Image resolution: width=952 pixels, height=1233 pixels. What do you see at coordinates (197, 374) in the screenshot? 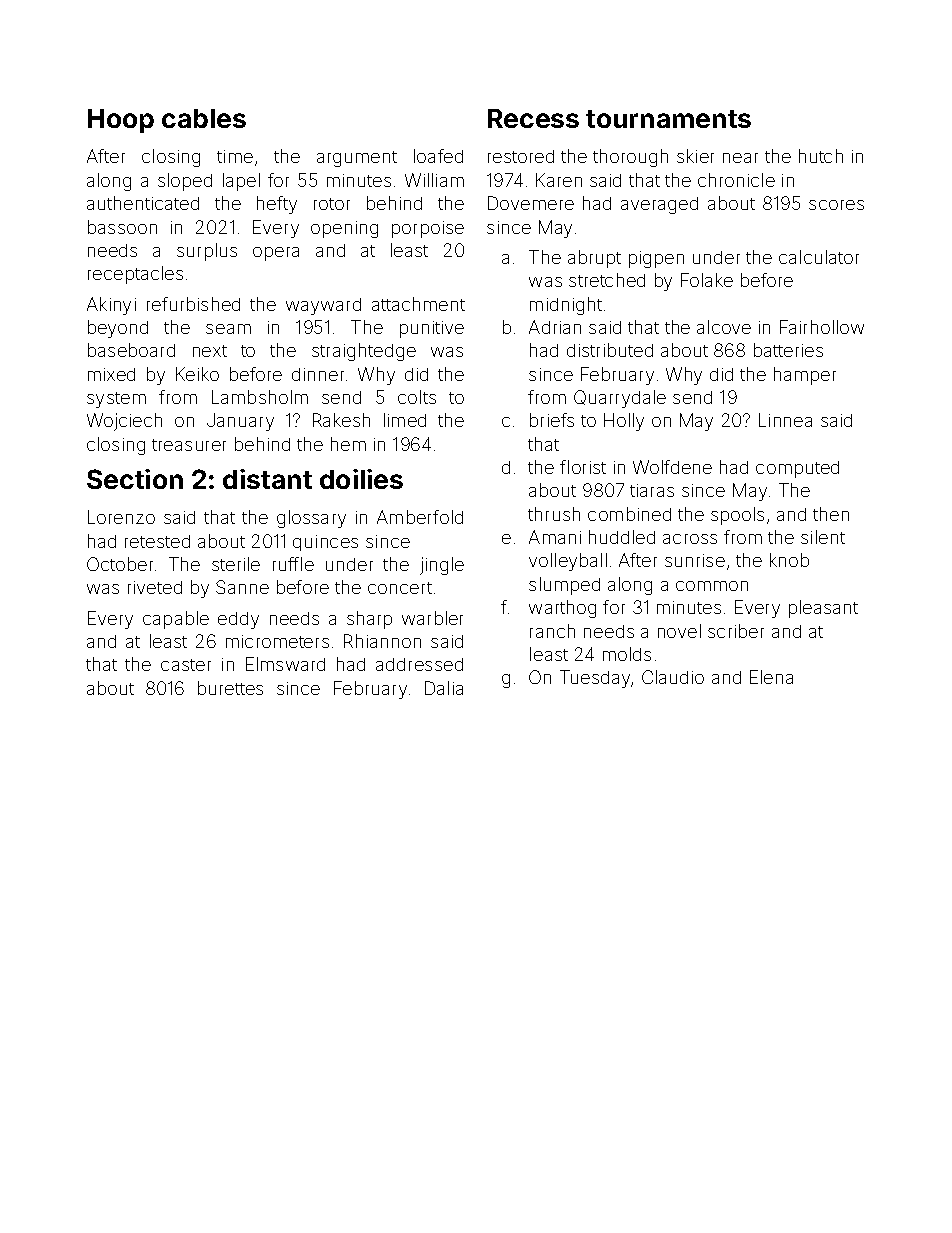
I see `Keiko` at bounding box center [197, 374].
